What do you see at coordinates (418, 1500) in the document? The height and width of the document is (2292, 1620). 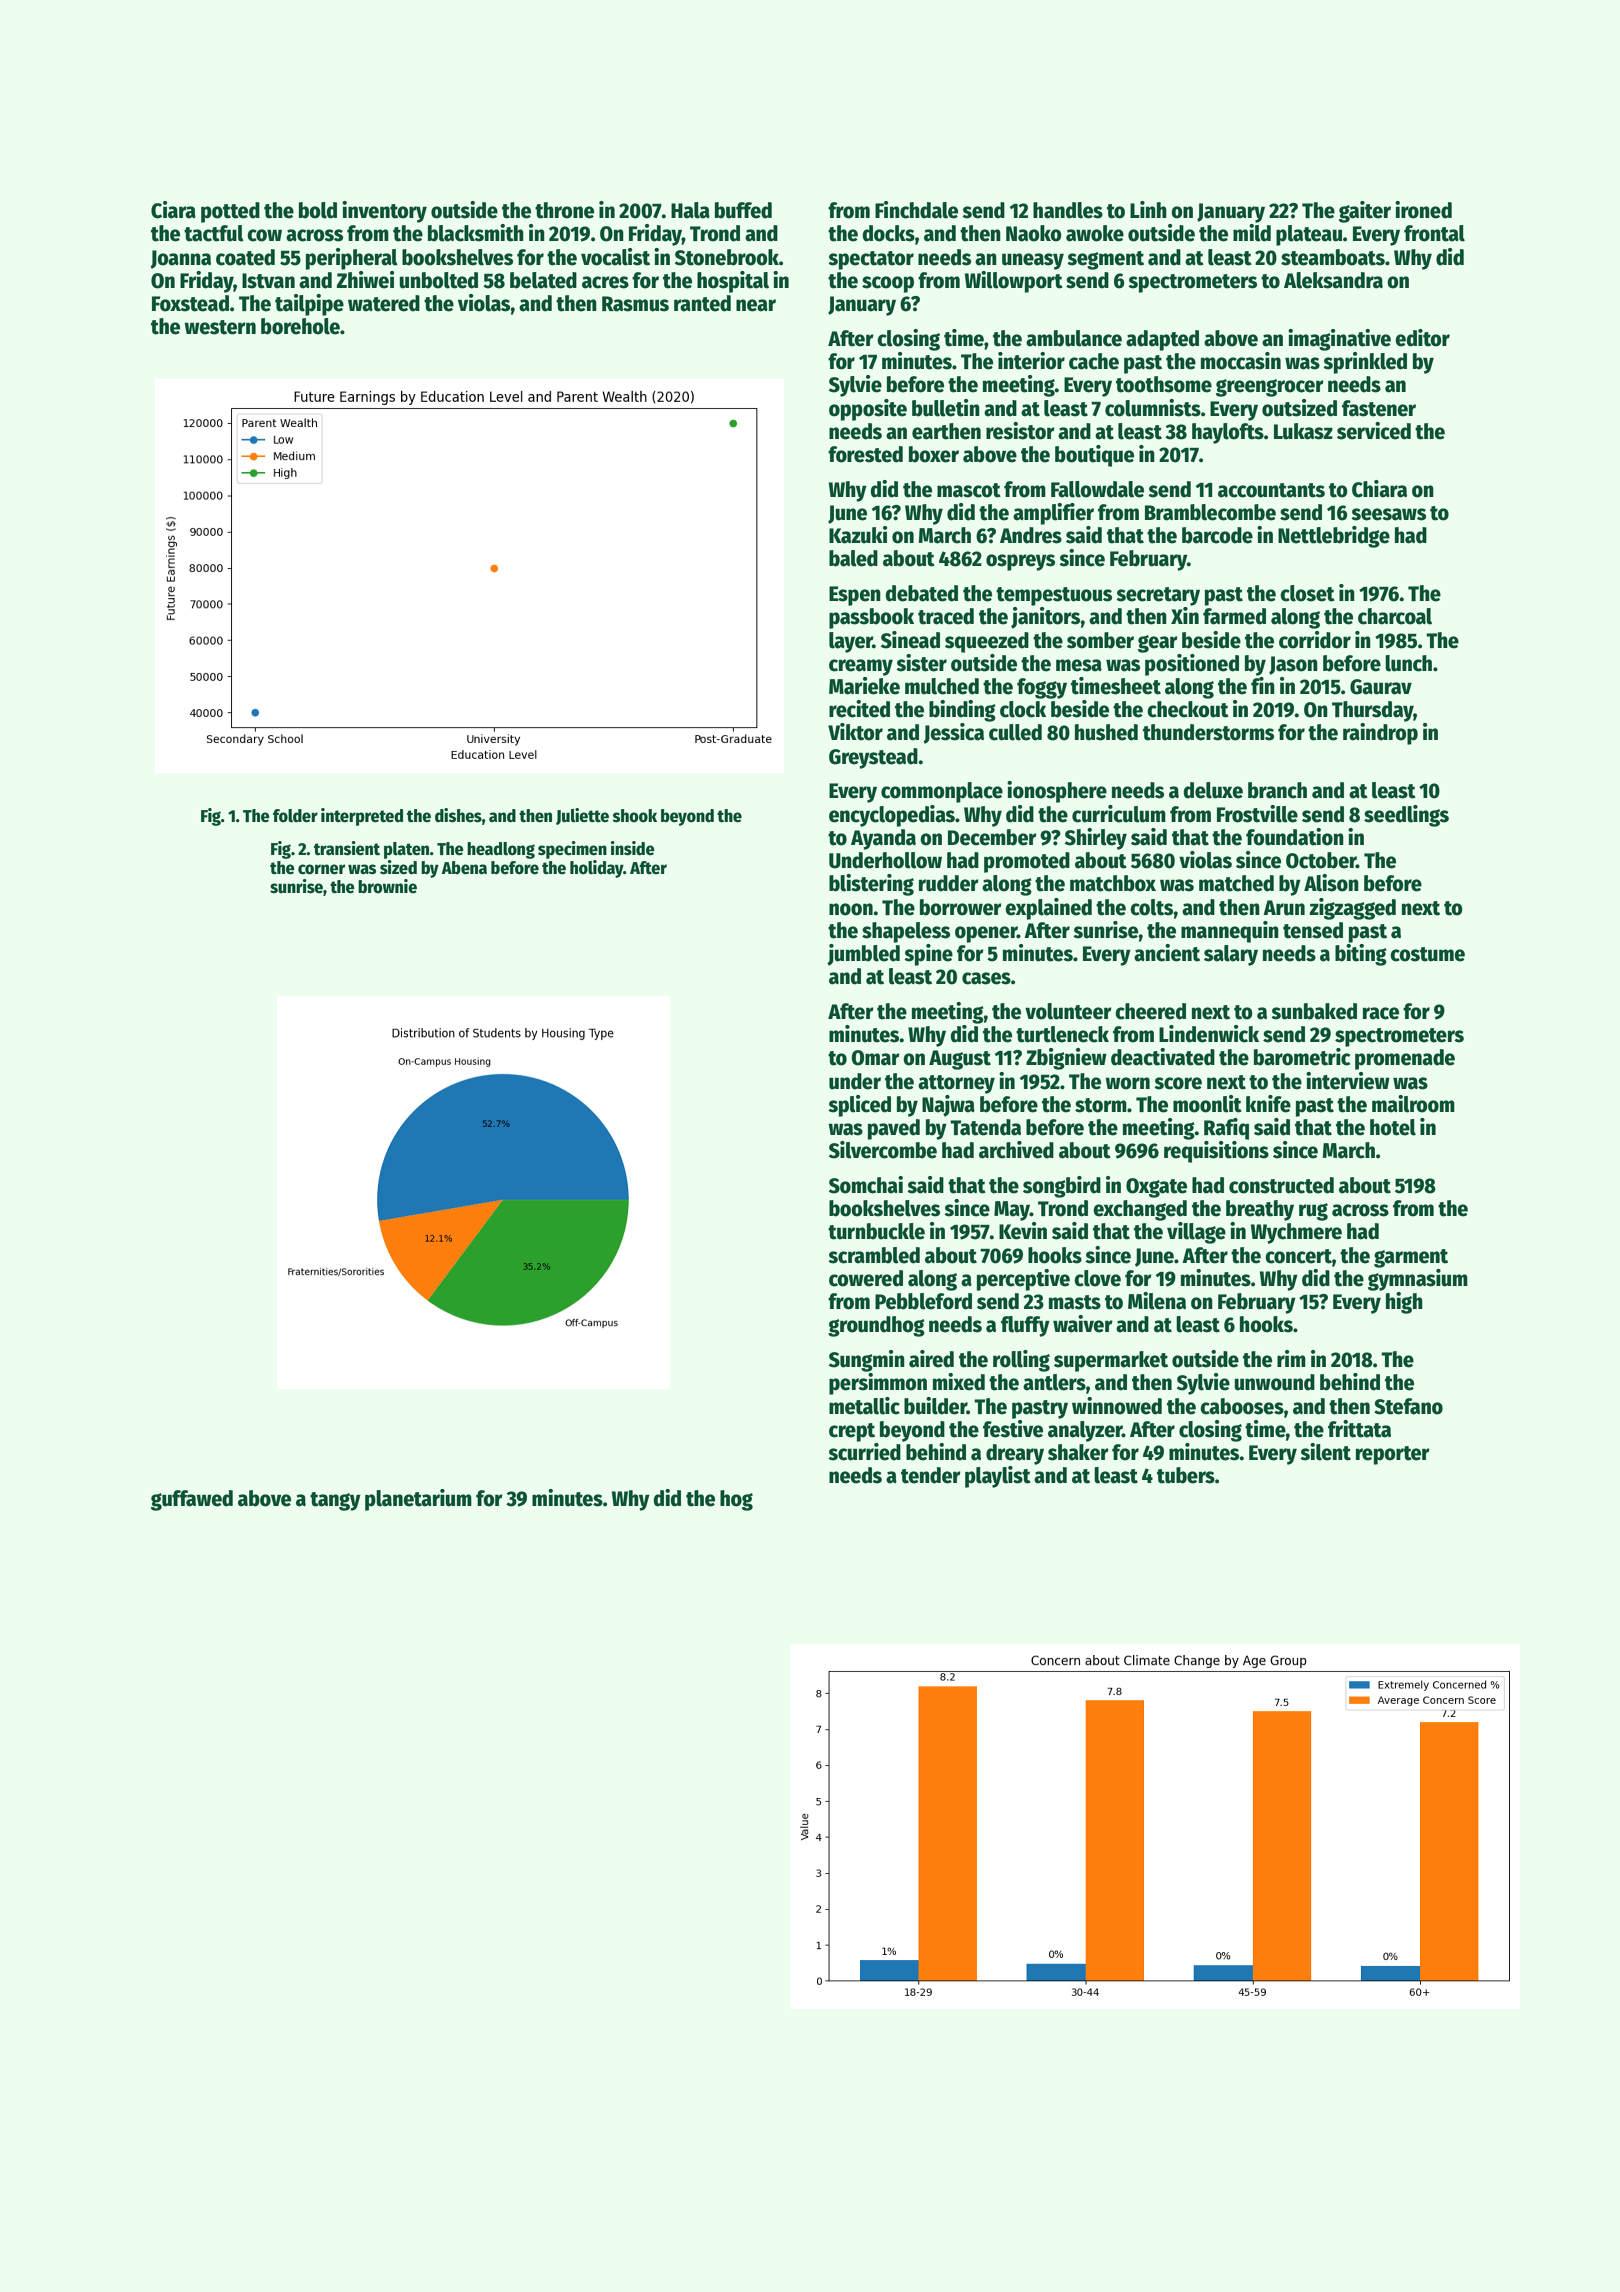 I see `planetarium` at bounding box center [418, 1500].
